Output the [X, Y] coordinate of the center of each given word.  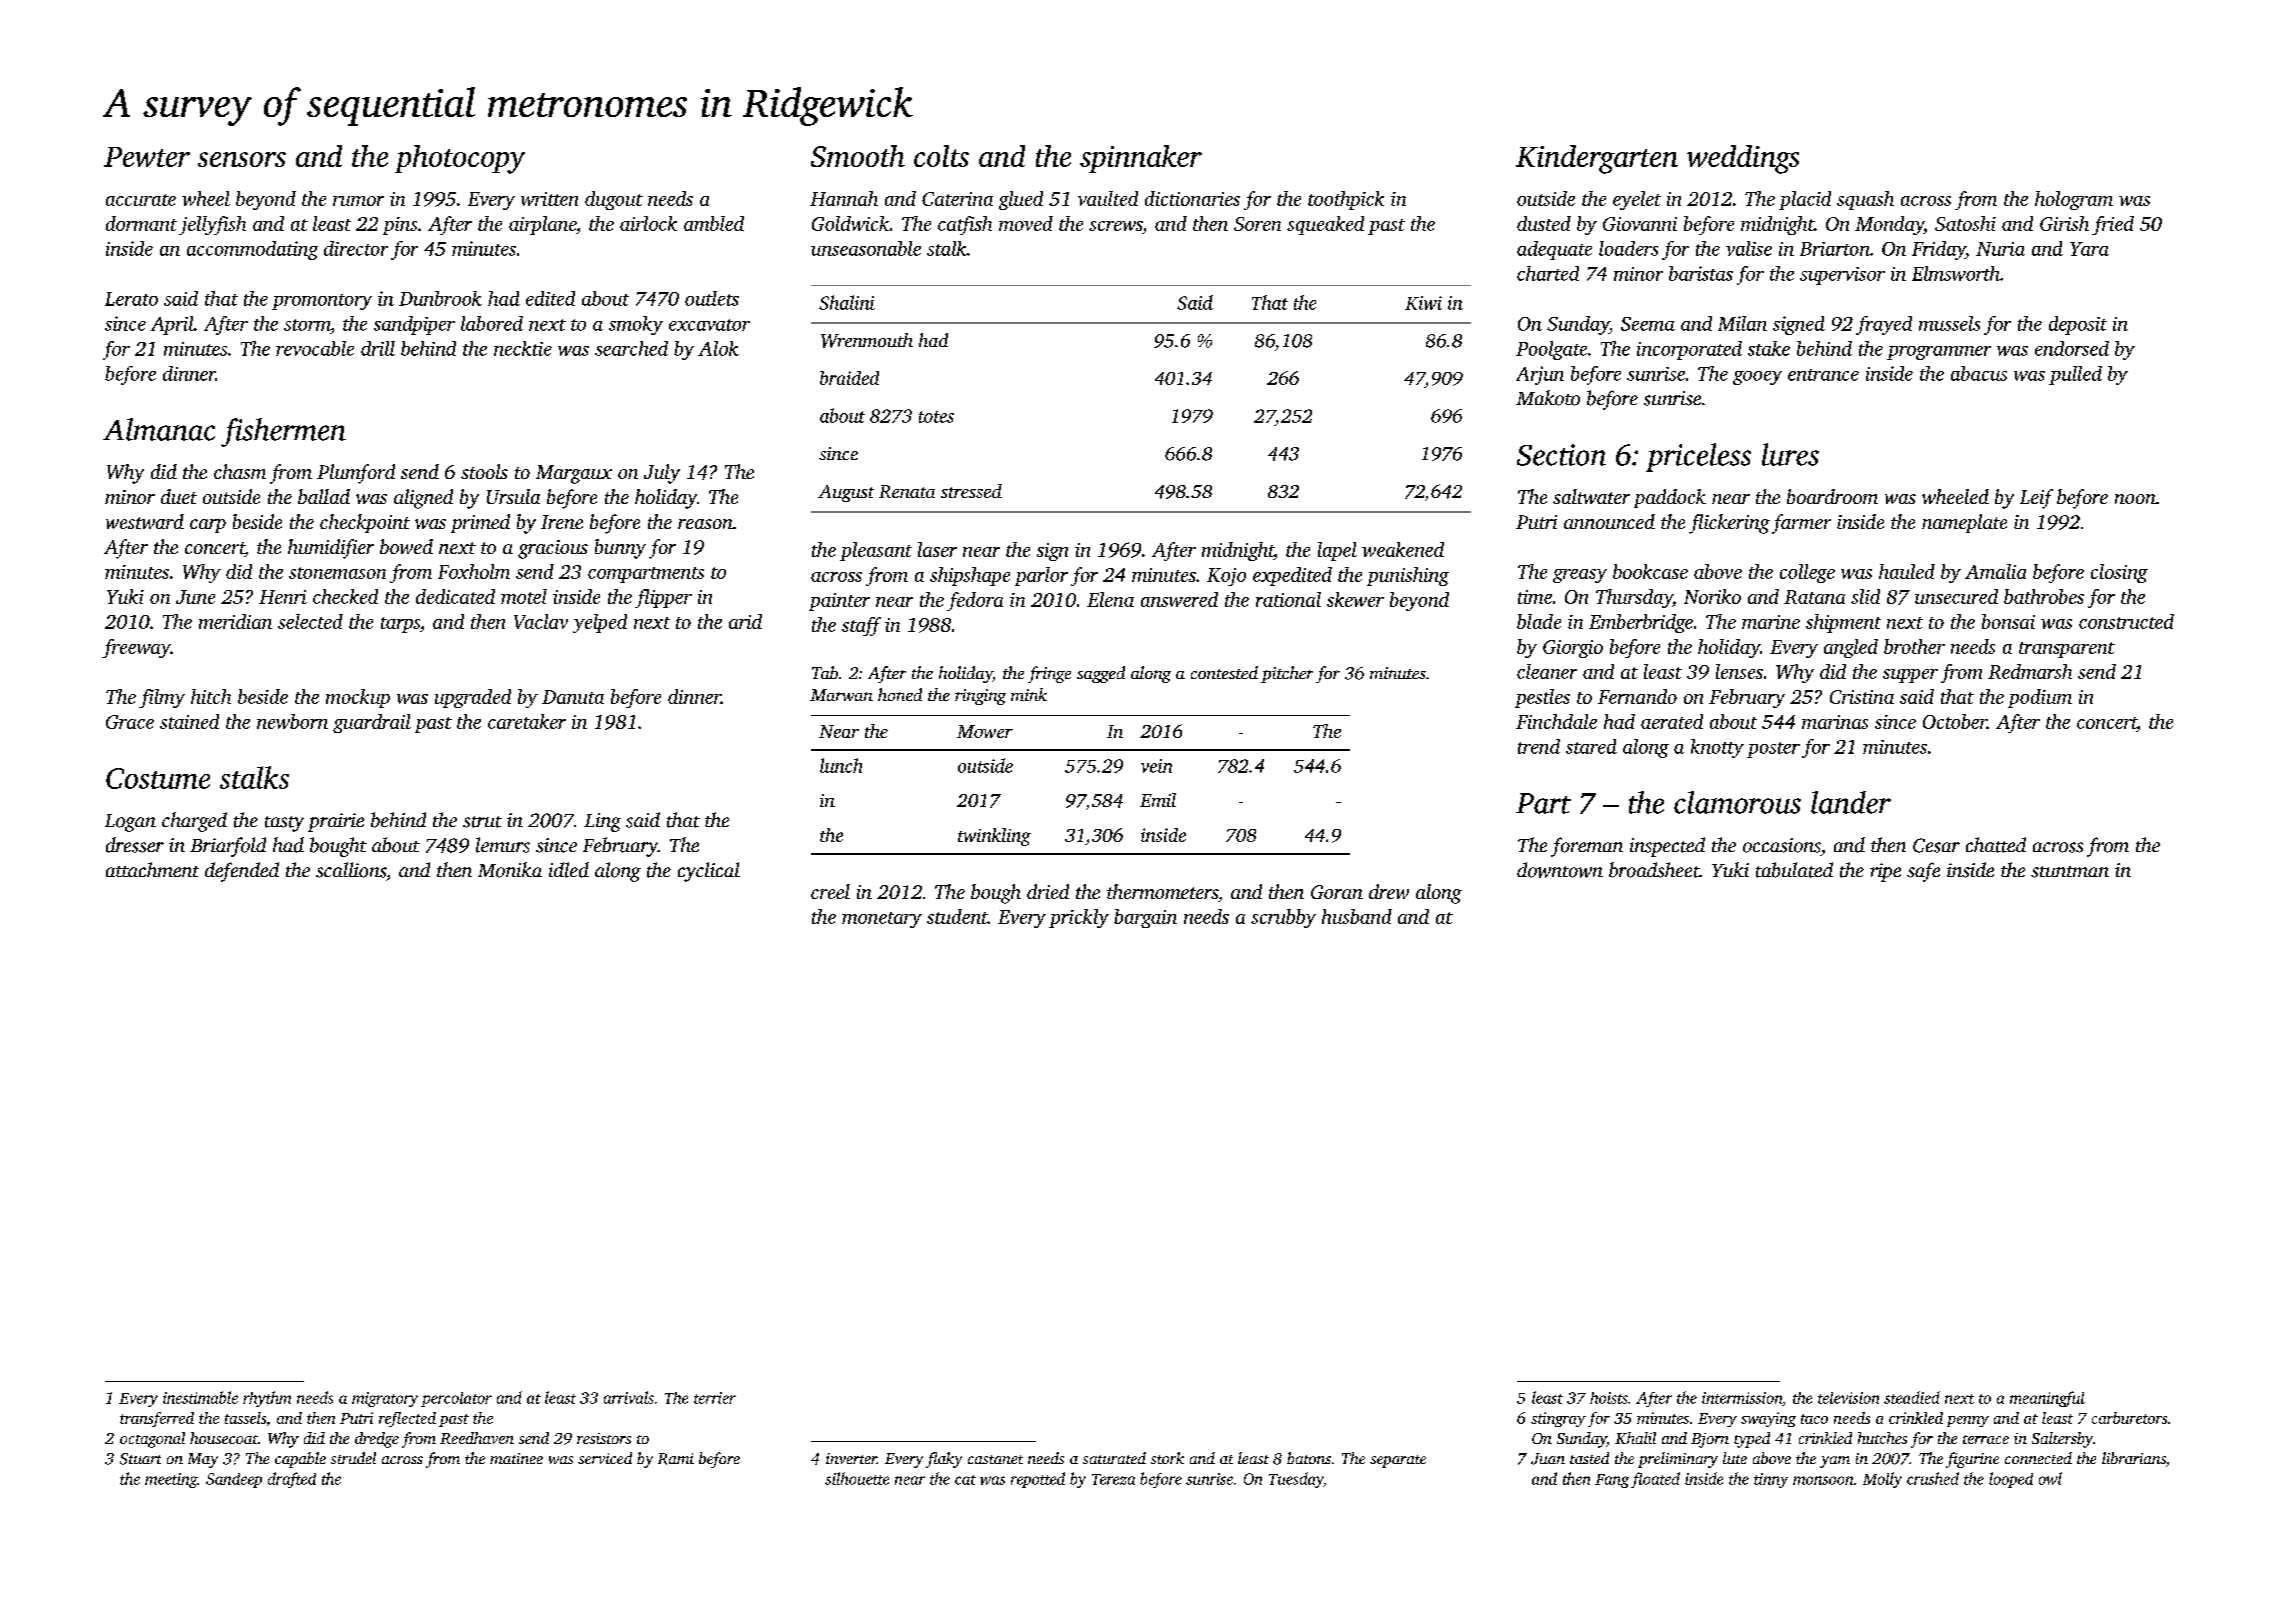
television [1848, 1398]
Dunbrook [440, 298]
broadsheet [1654, 870]
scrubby [1283, 918]
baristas [1701, 273]
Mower [985, 731]
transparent [2067, 650]
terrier [715, 1398]
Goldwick [850, 223]
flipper [663, 598]
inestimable [200, 1397]
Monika [510, 870]
